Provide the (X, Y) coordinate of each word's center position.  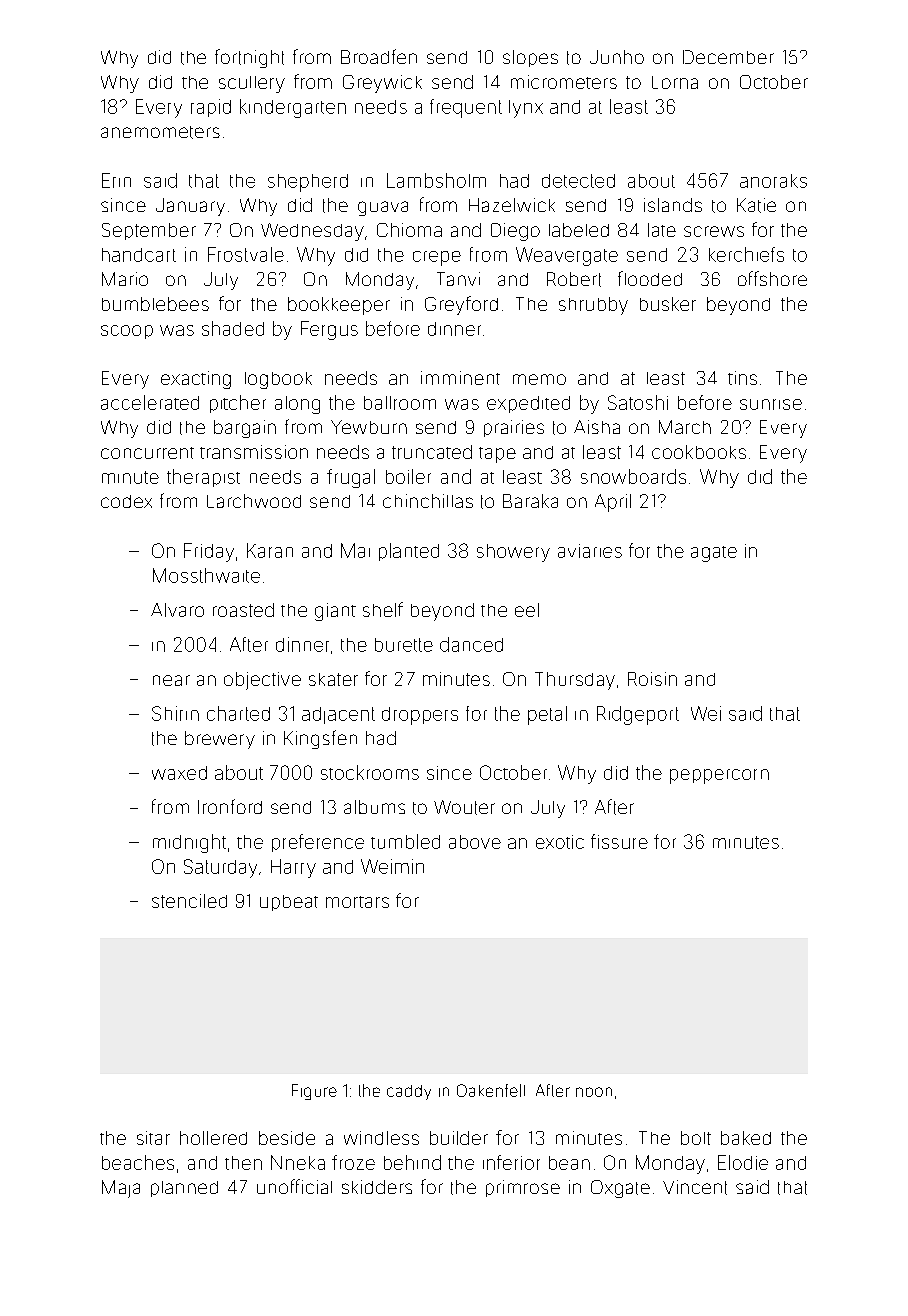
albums (374, 807)
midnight (189, 843)
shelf (383, 609)
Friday (209, 552)
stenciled (189, 901)
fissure (619, 841)
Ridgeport (638, 715)
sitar (153, 1138)
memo (539, 379)
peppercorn (719, 776)
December (728, 57)
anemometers (160, 132)
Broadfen (379, 56)
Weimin (392, 866)
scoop (127, 332)
